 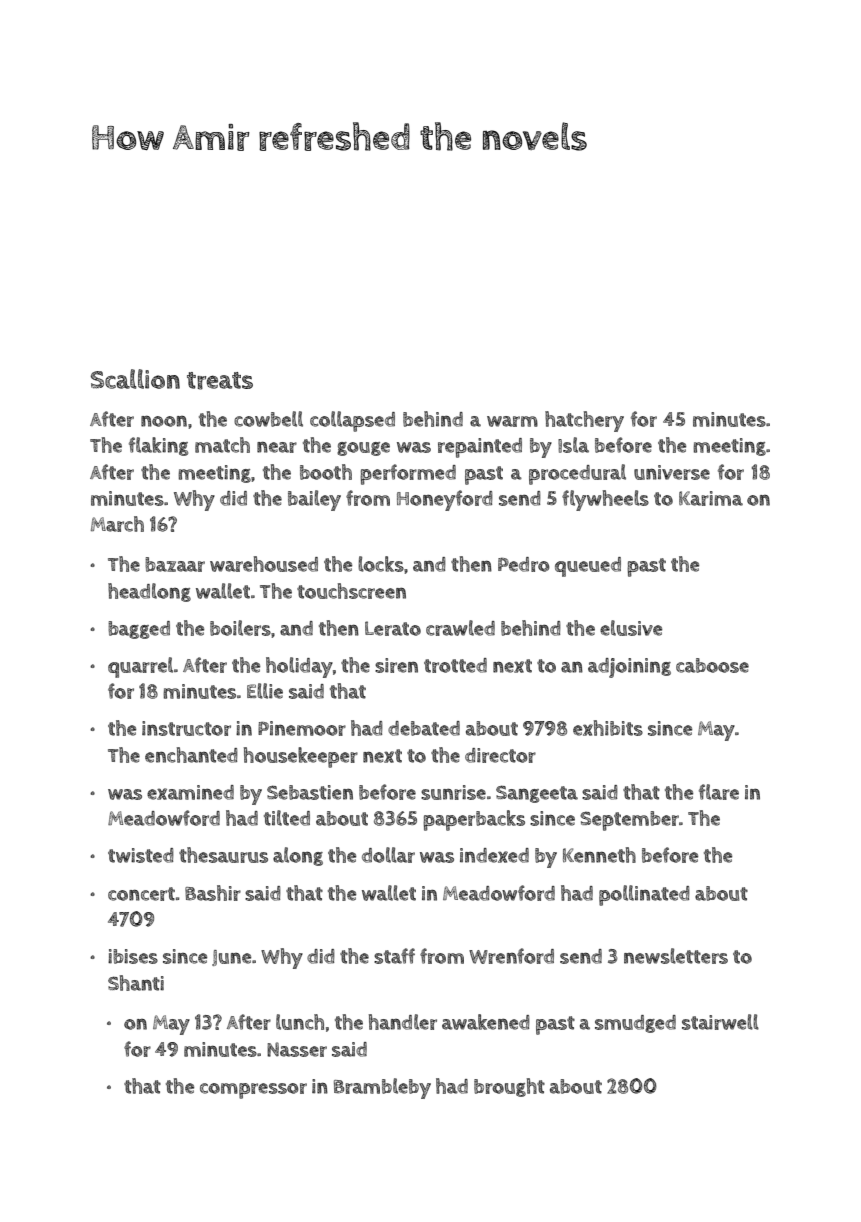 What do you see at coordinates (512, 421) in the page?
I see `warm` at bounding box center [512, 421].
